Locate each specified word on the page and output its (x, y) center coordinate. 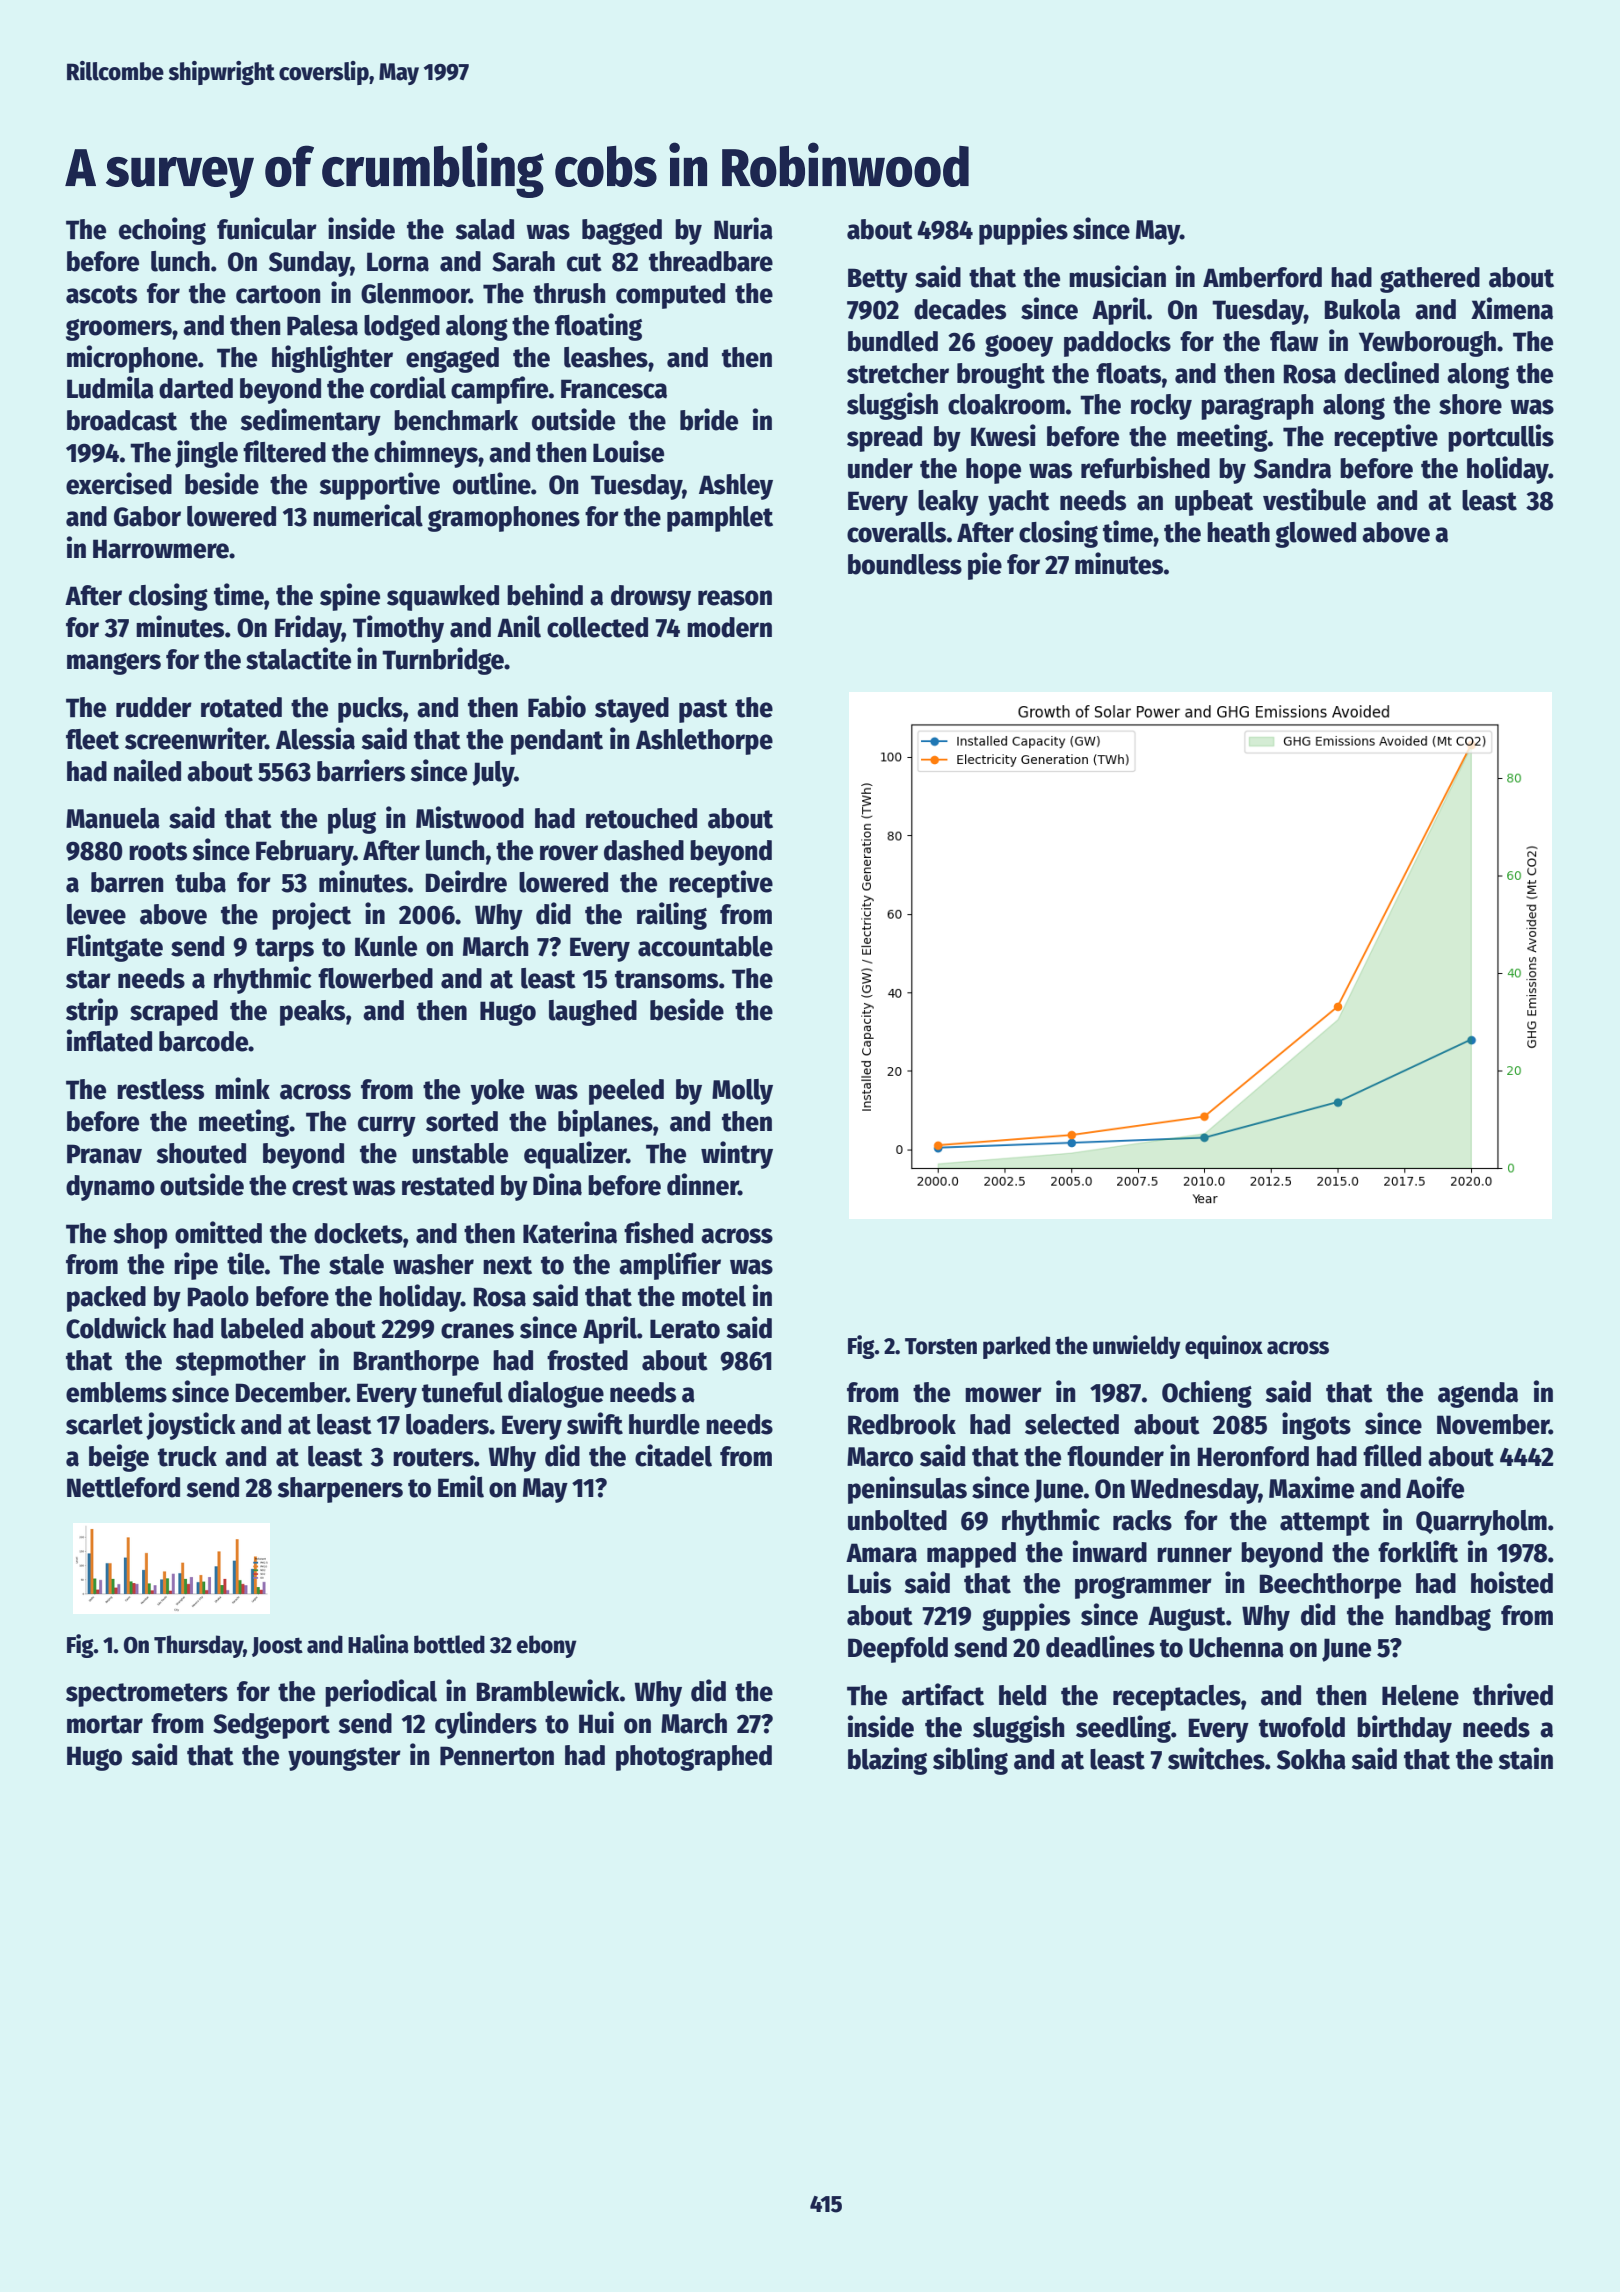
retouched (641, 818)
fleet (92, 739)
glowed (1315, 535)
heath (1238, 532)
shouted (201, 1153)
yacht (1019, 503)
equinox (1224, 1347)
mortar (105, 1724)
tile (245, 1263)
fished (658, 1232)
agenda (1478, 1395)
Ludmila (110, 387)
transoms (666, 979)
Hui (596, 1722)
